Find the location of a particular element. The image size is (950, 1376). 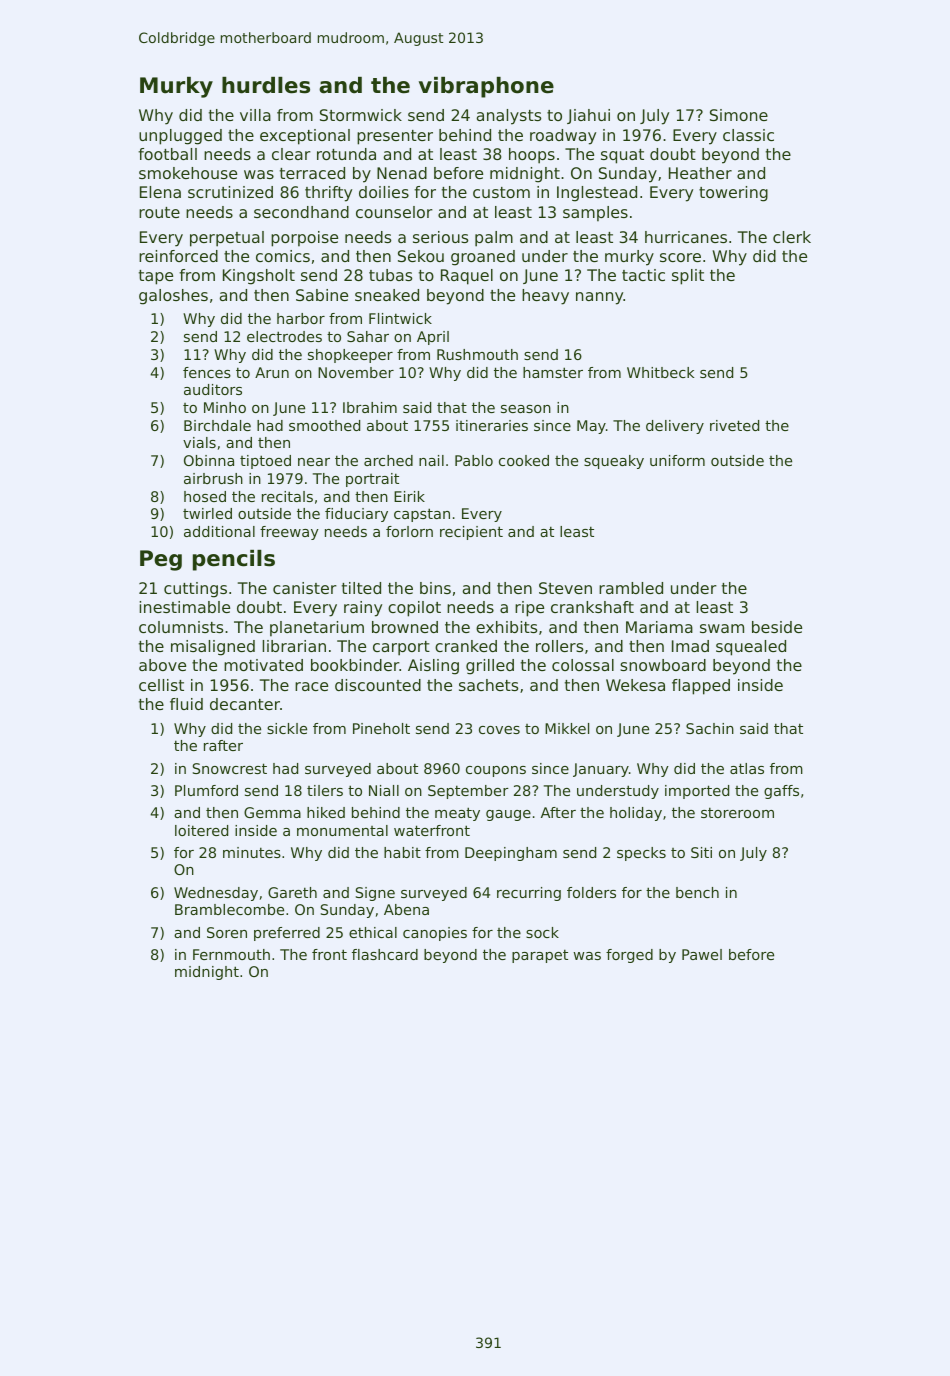

Simone is located at coordinates (739, 115).
